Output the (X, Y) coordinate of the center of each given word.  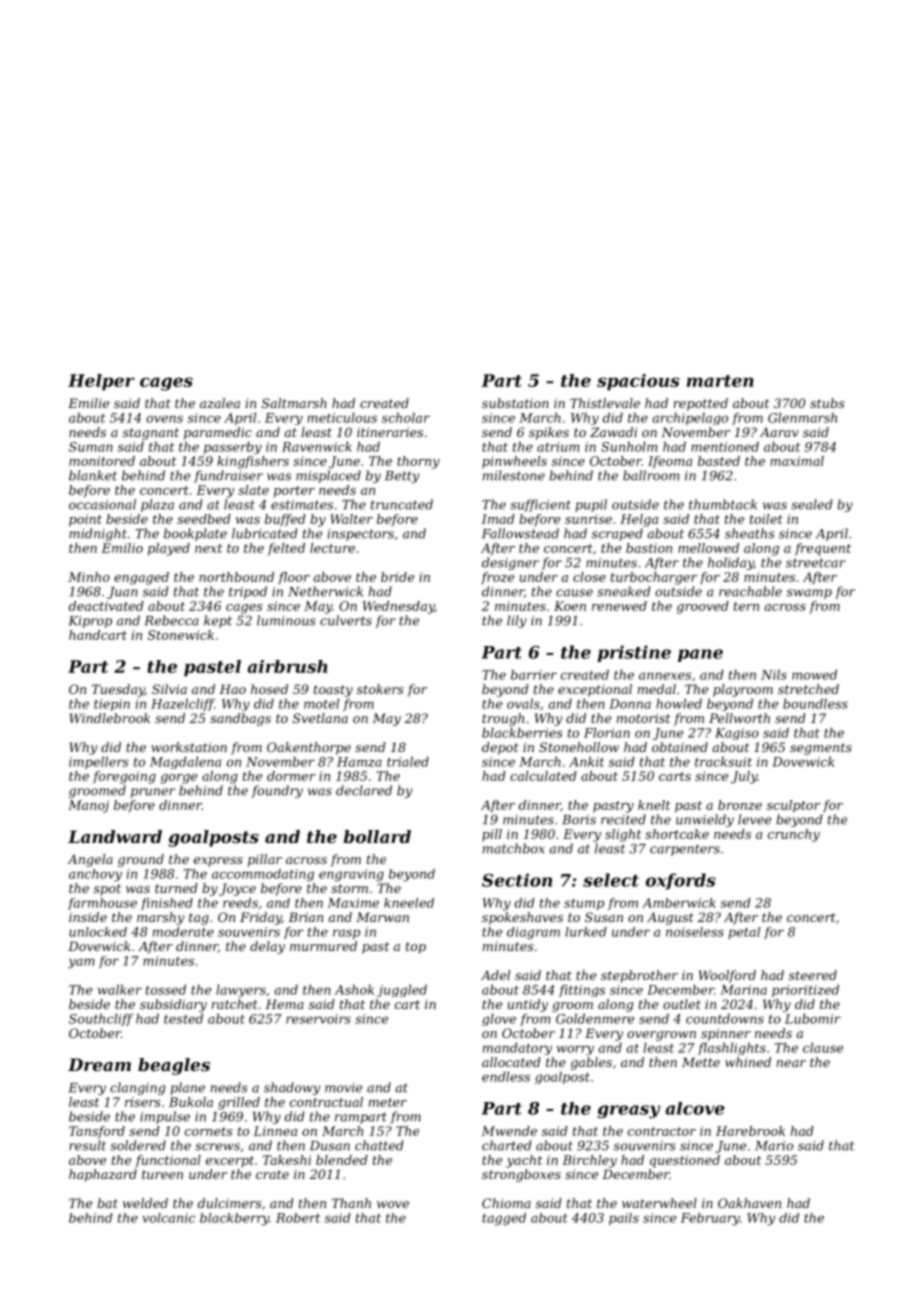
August (670, 918)
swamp (809, 594)
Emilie (88, 403)
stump (584, 904)
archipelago (690, 419)
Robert (298, 1218)
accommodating (263, 875)
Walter (351, 519)
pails (624, 1219)
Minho (89, 577)
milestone (514, 475)
